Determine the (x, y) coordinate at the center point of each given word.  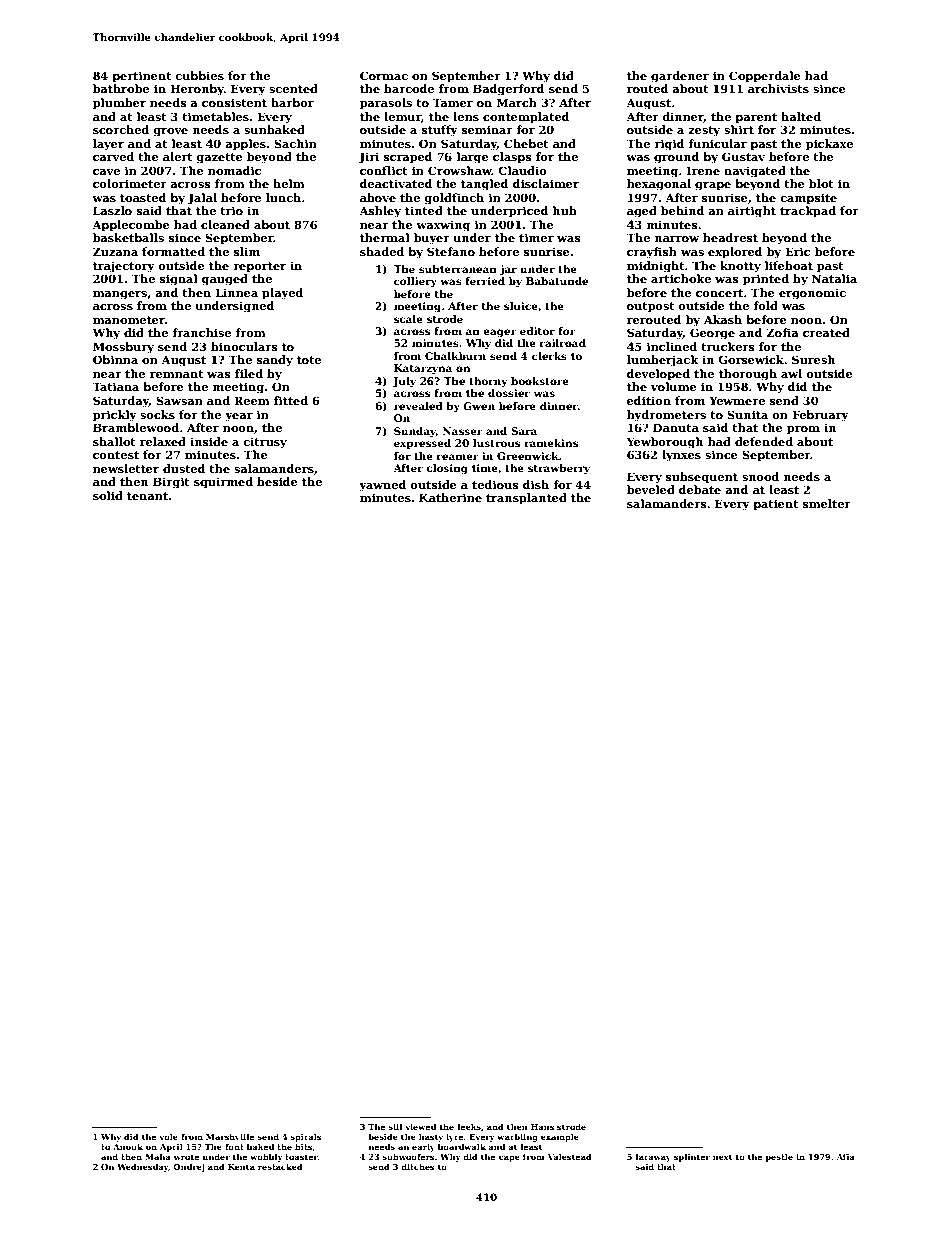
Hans (542, 1127)
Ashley (380, 212)
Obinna (115, 359)
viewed (420, 1126)
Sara (524, 431)
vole (168, 1136)
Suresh (813, 359)
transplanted (526, 499)
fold (765, 305)
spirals (305, 1137)
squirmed (223, 483)
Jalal (202, 199)
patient (776, 505)
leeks (469, 1126)
